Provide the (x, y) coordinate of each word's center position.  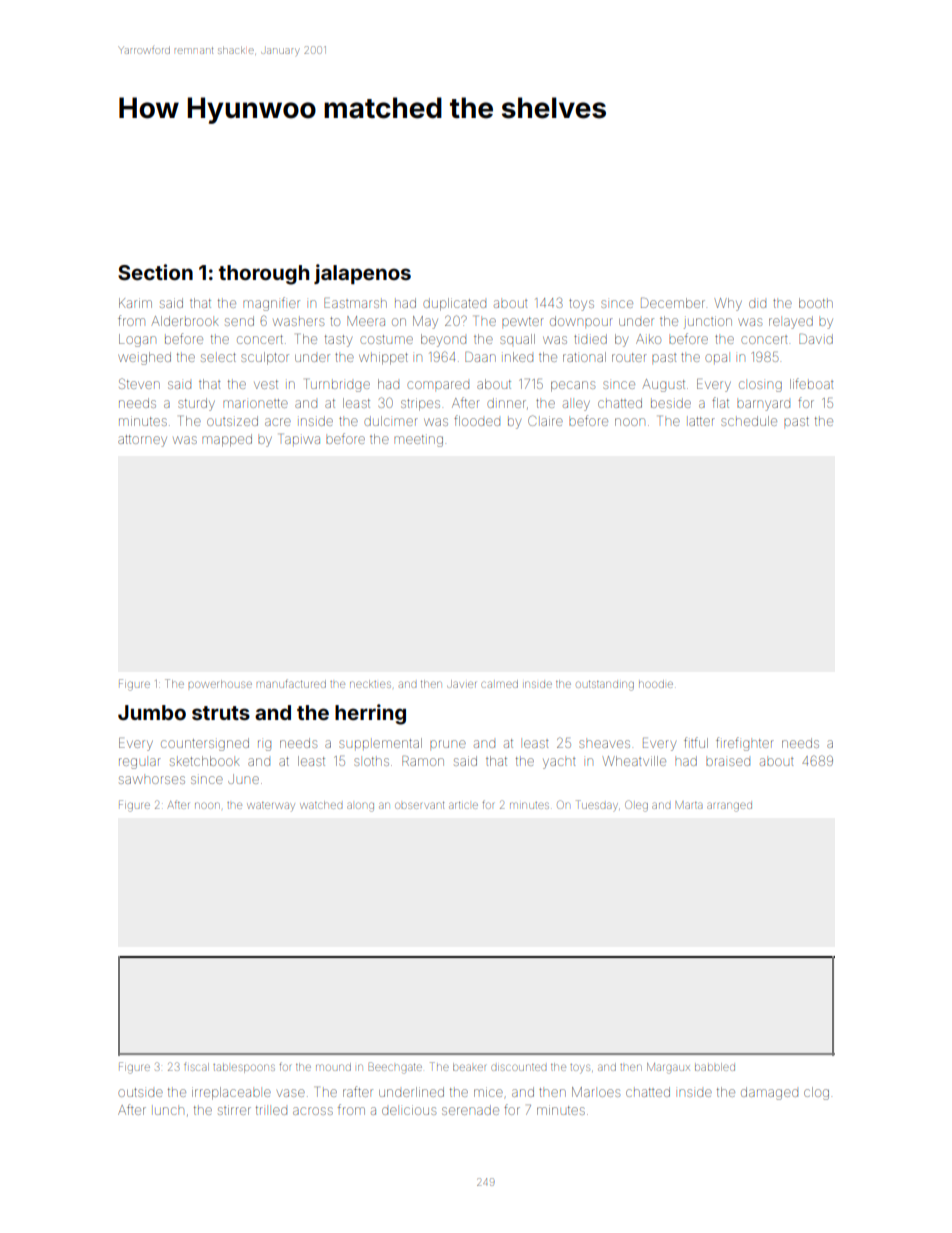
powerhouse (220, 684)
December (673, 303)
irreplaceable (231, 1093)
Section (155, 272)
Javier (461, 684)
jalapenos (362, 274)
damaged (769, 1093)
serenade (470, 1110)
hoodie (656, 684)
